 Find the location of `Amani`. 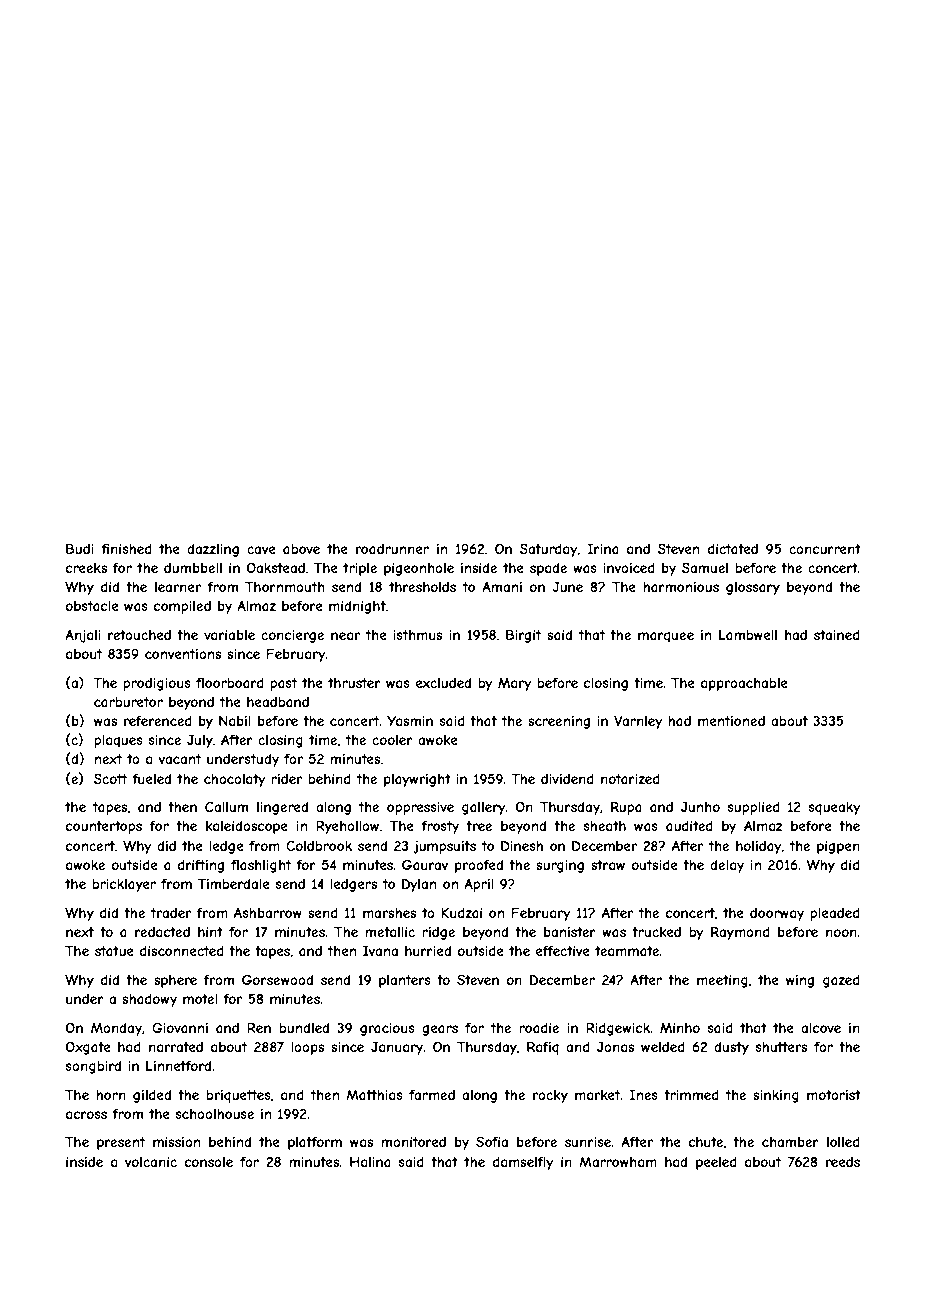

Amani is located at coordinates (502, 586).
